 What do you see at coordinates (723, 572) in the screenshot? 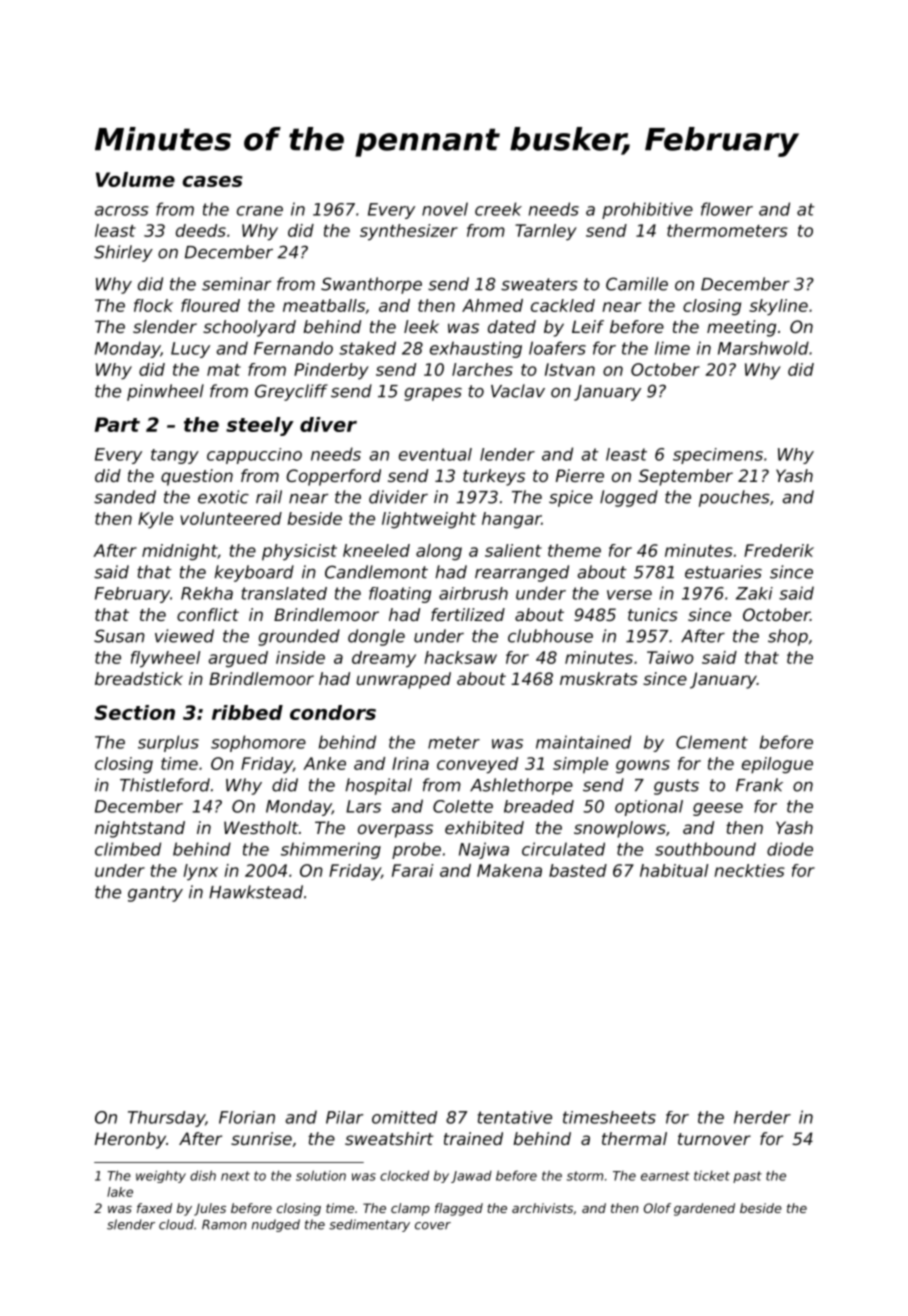
I see `estuaries` at bounding box center [723, 572].
